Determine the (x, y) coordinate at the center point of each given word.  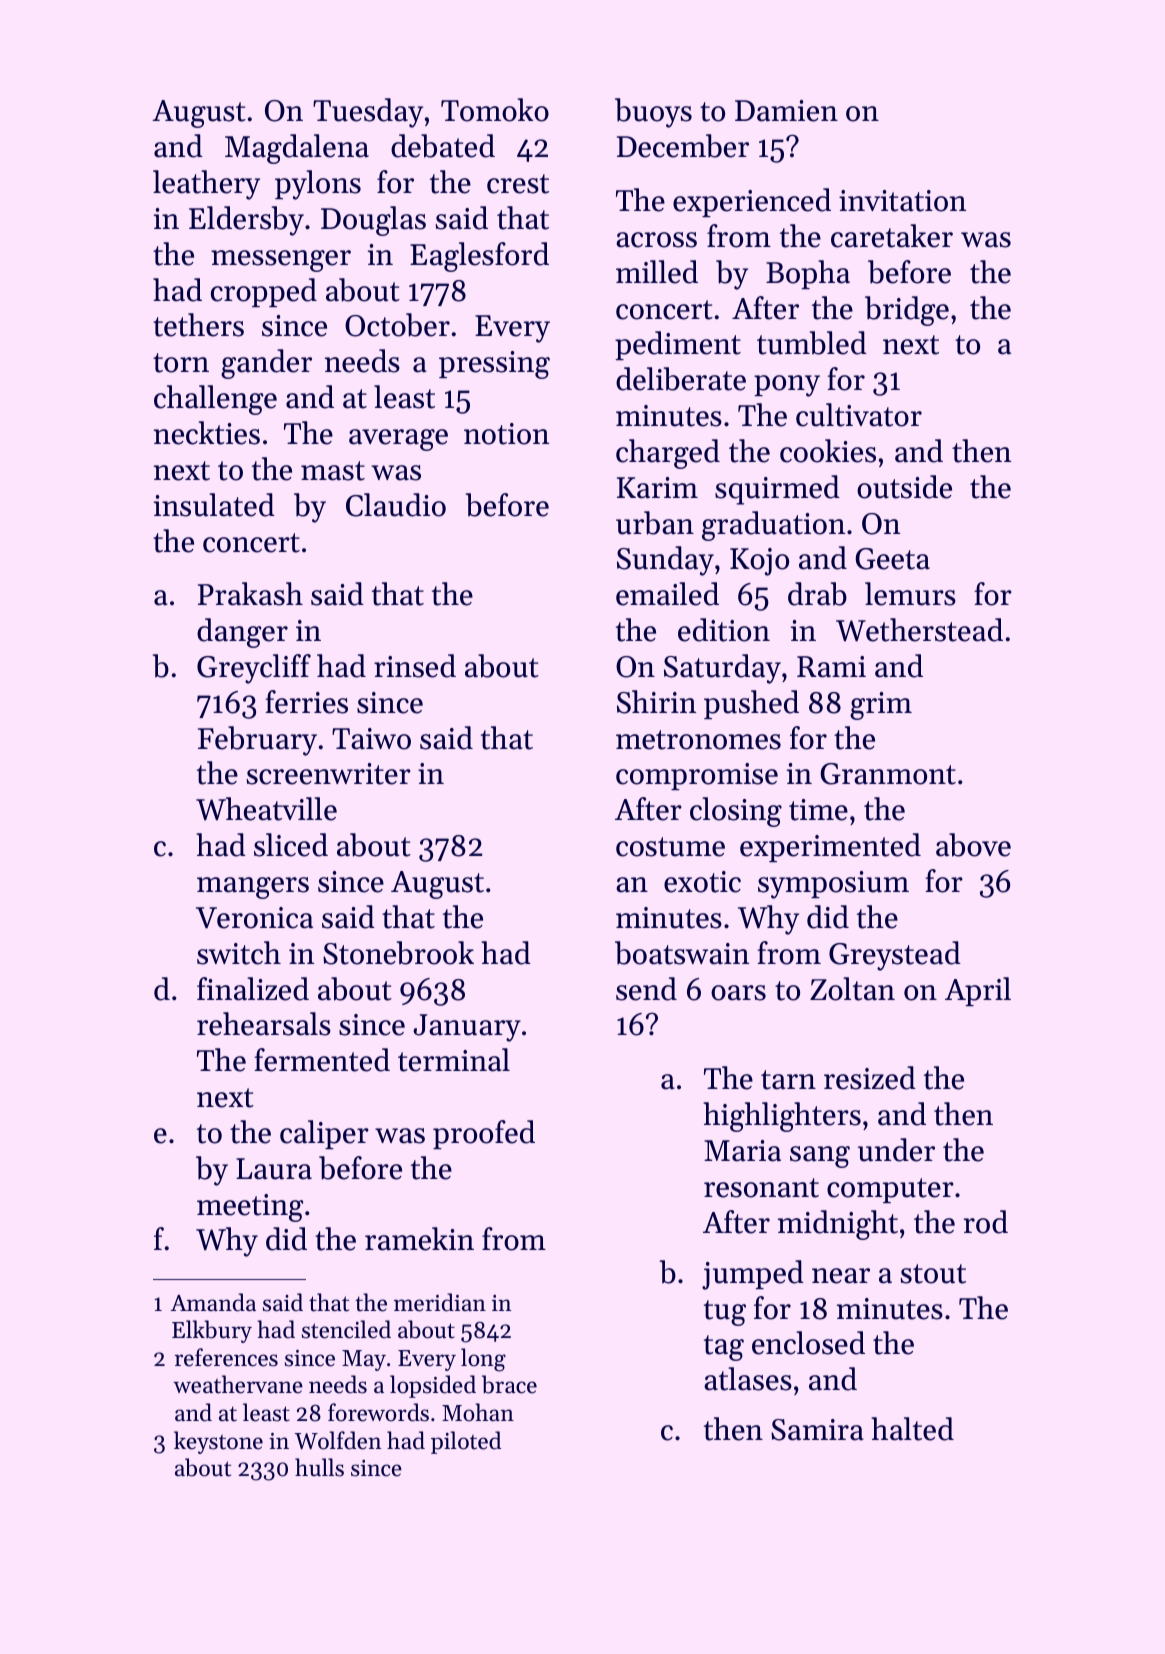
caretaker (892, 236)
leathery (206, 185)
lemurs (910, 594)
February (257, 741)
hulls (319, 1467)
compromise (697, 776)
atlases (748, 1379)
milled (657, 272)
